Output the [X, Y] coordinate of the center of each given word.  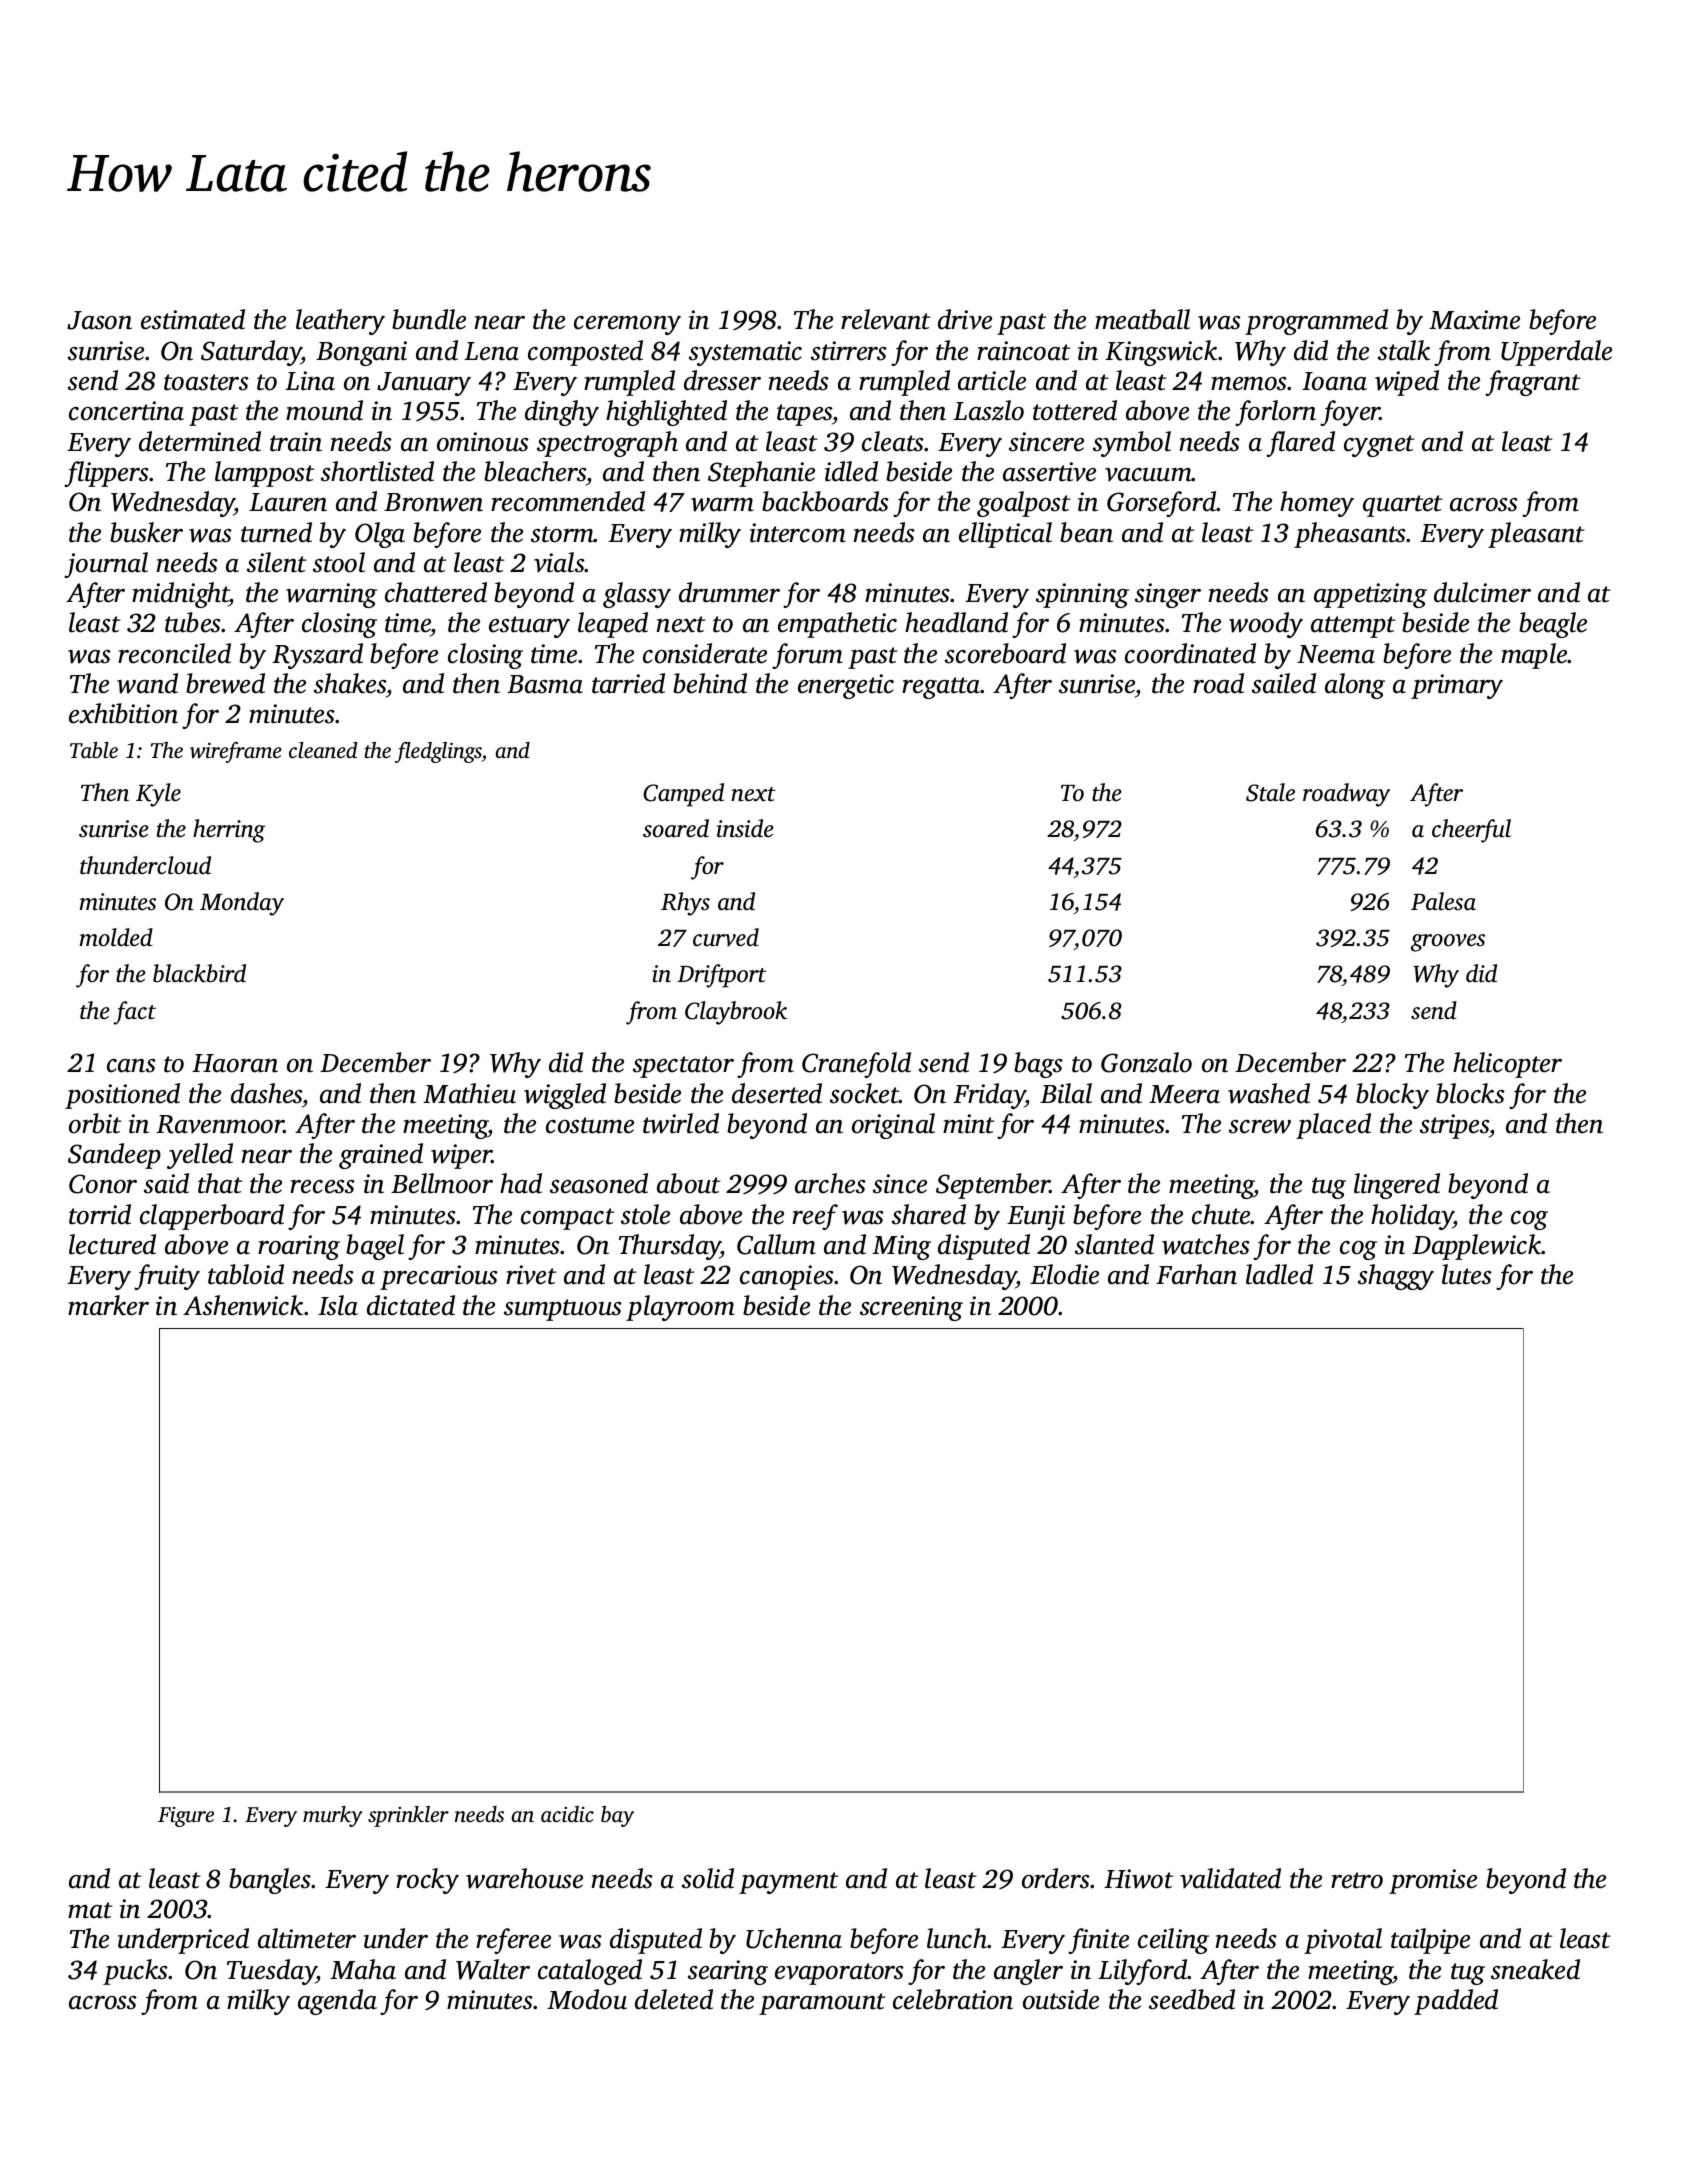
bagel [375, 1247]
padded [1456, 2002]
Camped [683, 795]
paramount [822, 2004]
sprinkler [408, 1816]
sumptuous [563, 1310]
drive [965, 319]
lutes [1467, 1274]
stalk [1404, 350]
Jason [99, 320]
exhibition [123, 713]
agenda [337, 2002]
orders [1056, 1878]
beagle [1553, 625]
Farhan [1196, 1274]
